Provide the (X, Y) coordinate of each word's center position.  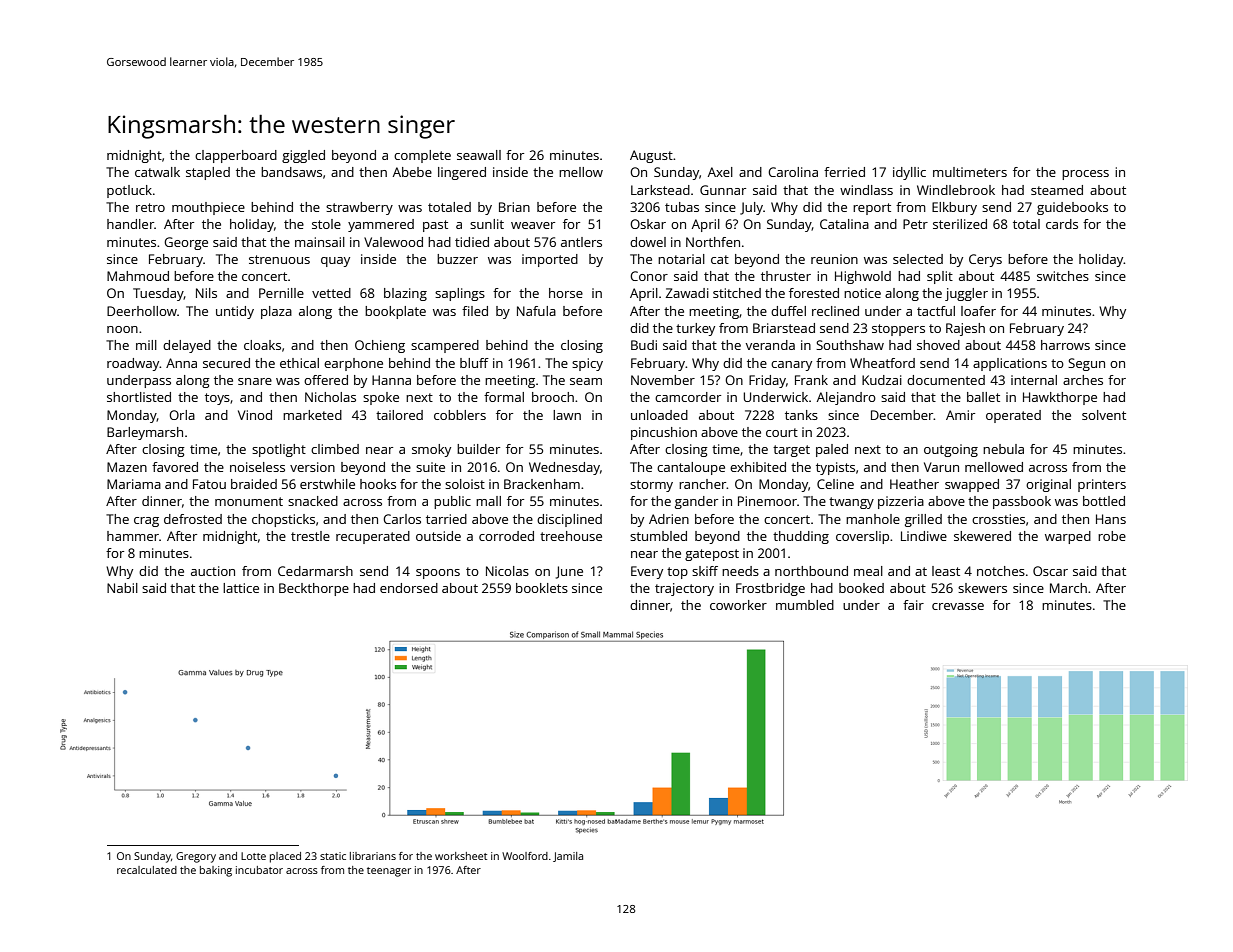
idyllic (909, 173)
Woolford (525, 856)
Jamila (568, 857)
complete (422, 156)
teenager (389, 872)
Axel (720, 172)
